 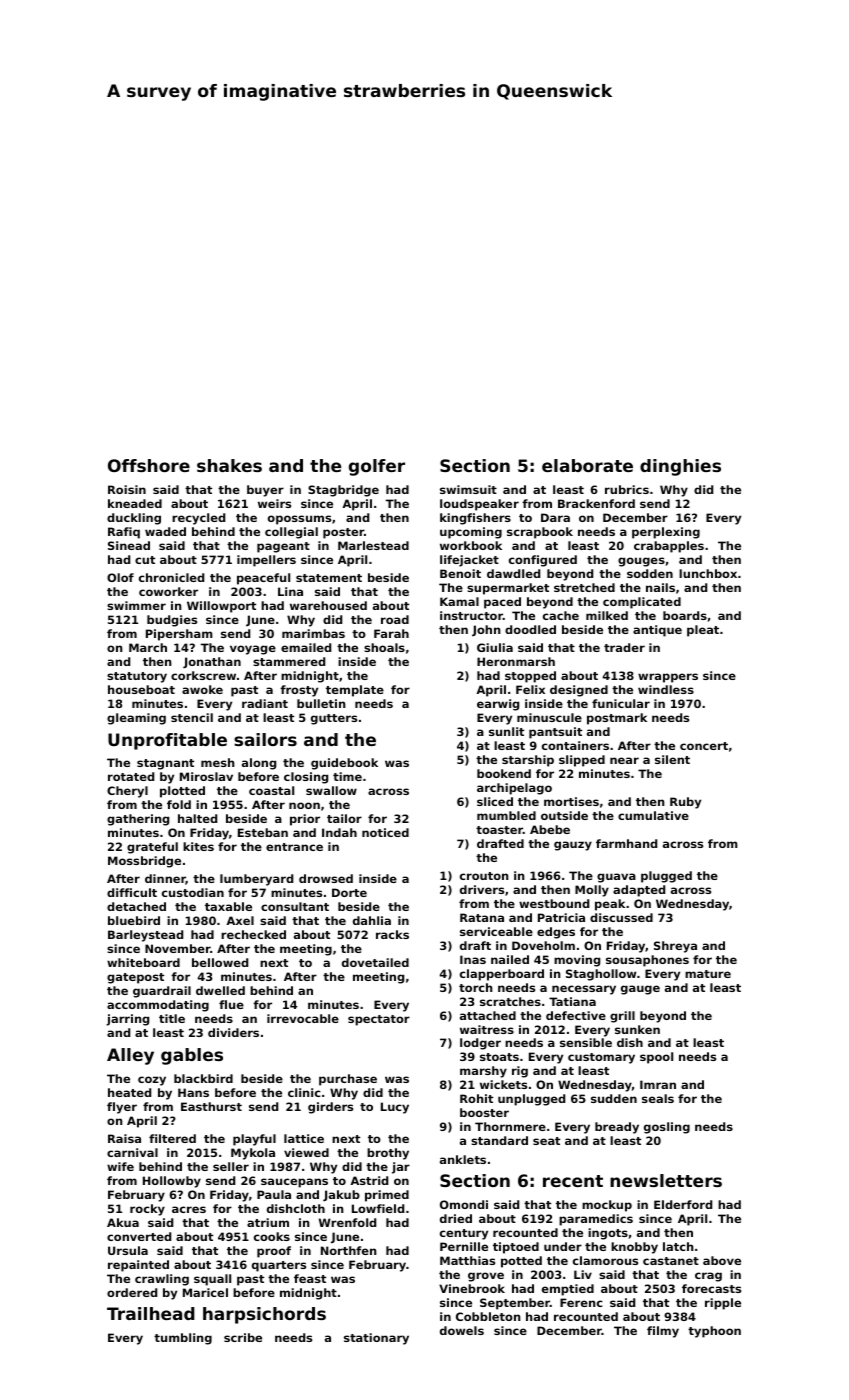 I want to click on gosling, so click(x=667, y=1128).
